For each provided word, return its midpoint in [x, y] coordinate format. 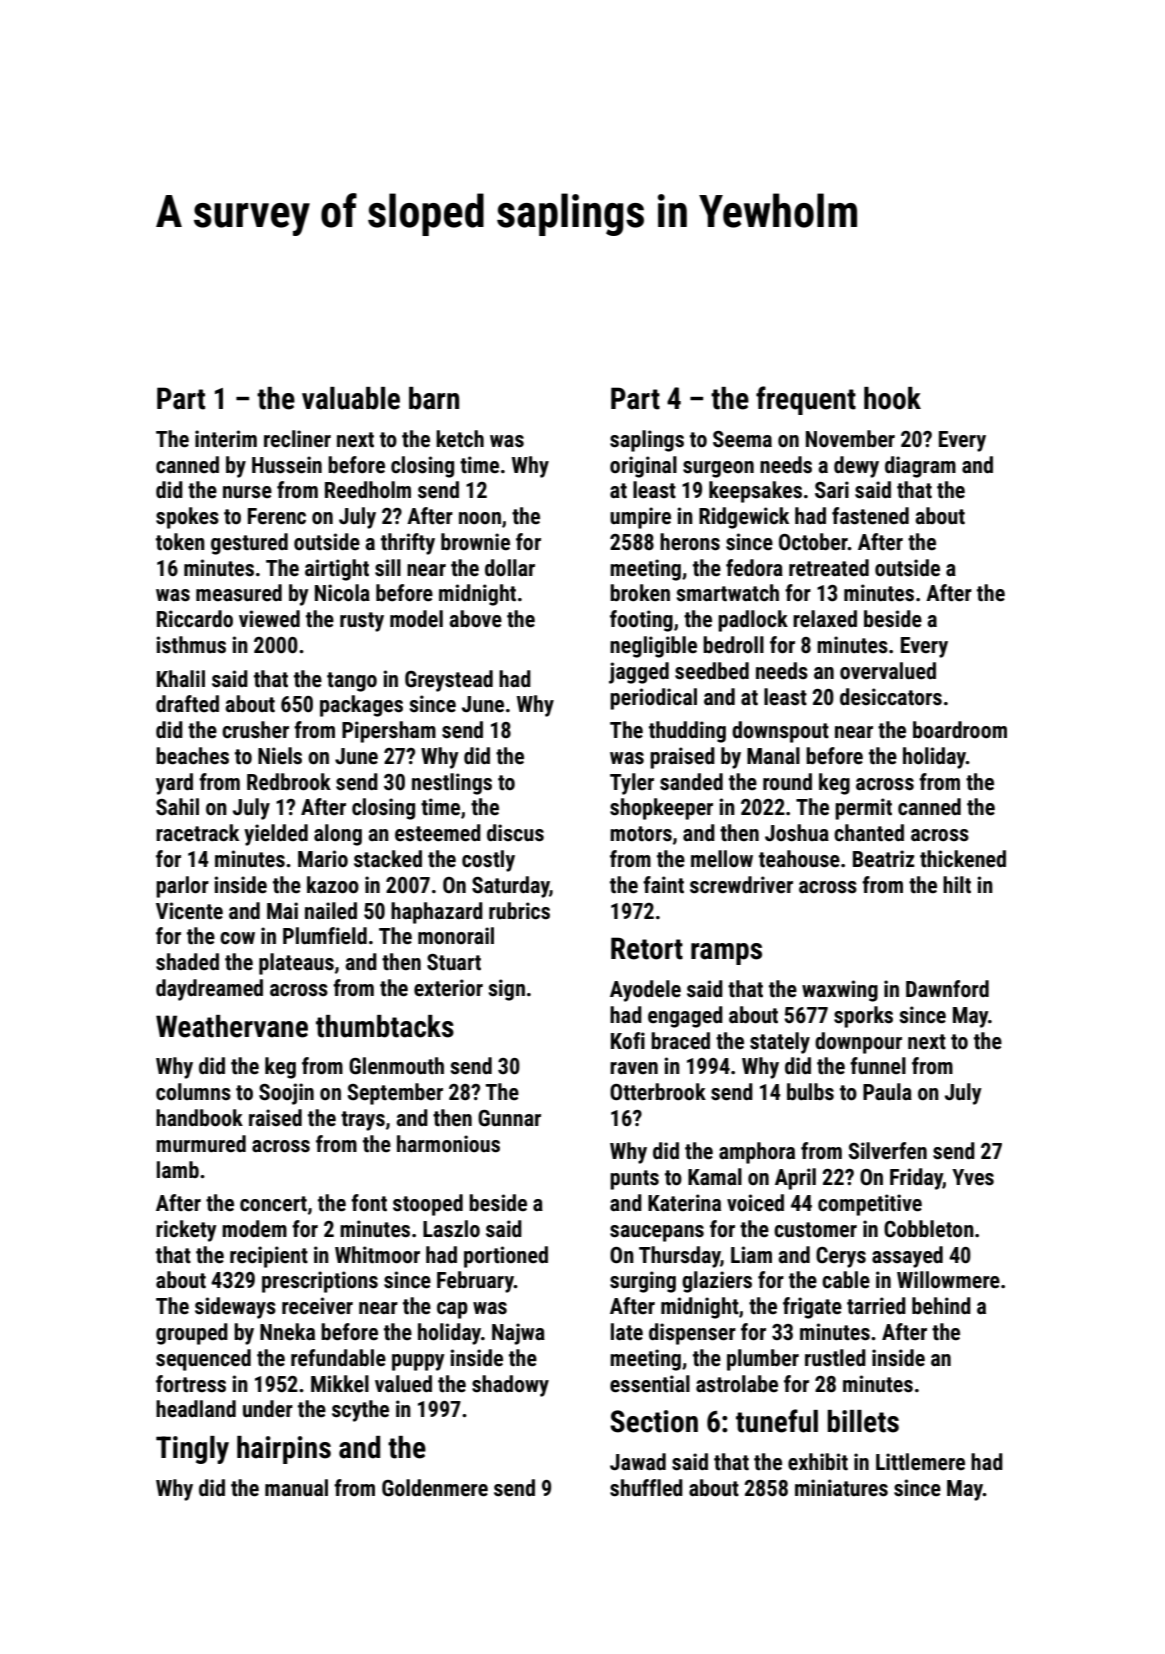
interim [226, 439]
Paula [887, 1092]
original [643, 467]
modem [254, 1229]
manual [296, 1488]
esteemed [438, 833]
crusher [255, 730]
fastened [870, 516]
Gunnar [509, 1118]
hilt [957, 885]
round [787, 782]
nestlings [452, 784]
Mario [323, 859]
